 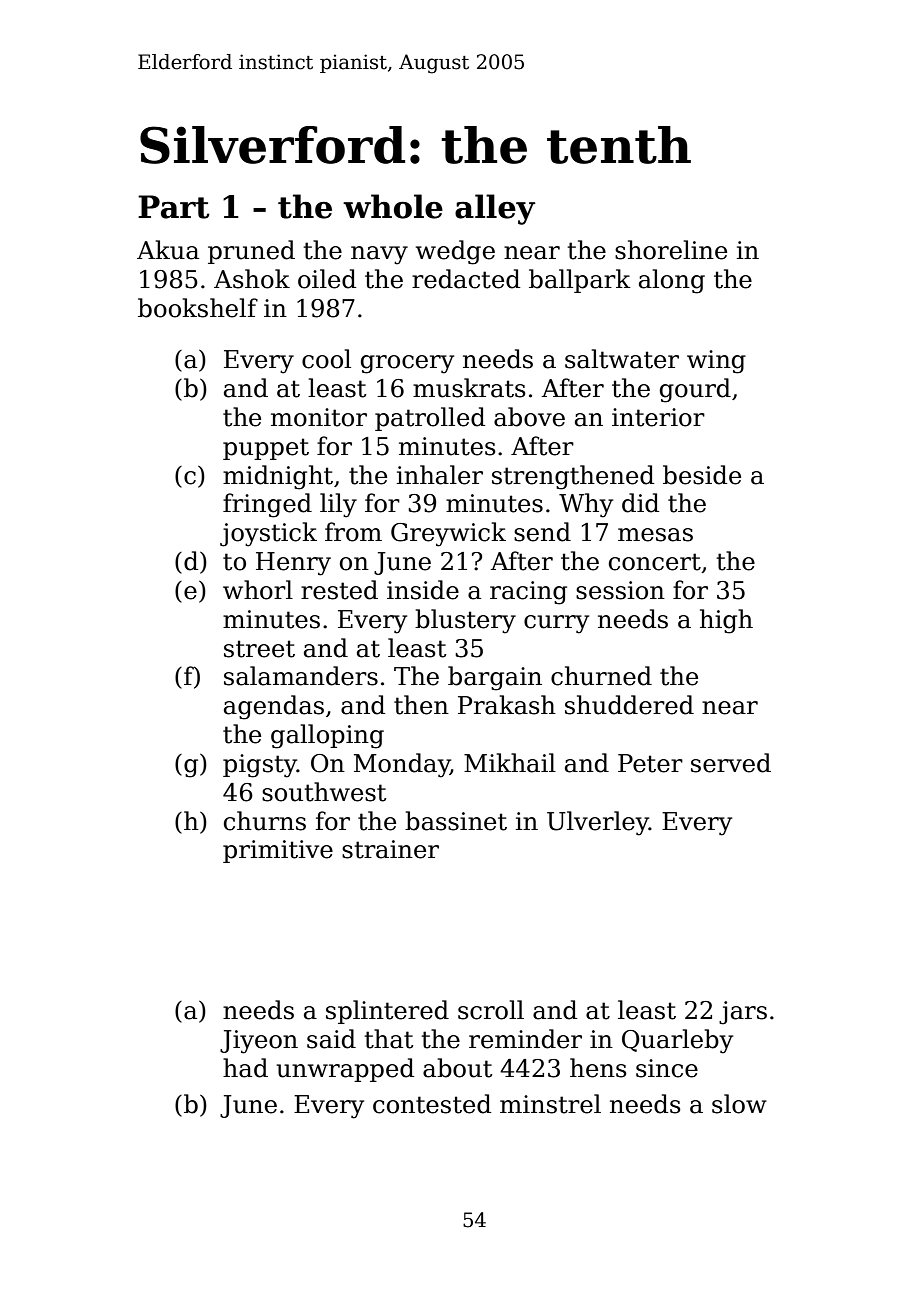 What do you see at coordinates (245, 1068) in the screenshot?
I see `had` at bounding box center [245, 1068].
